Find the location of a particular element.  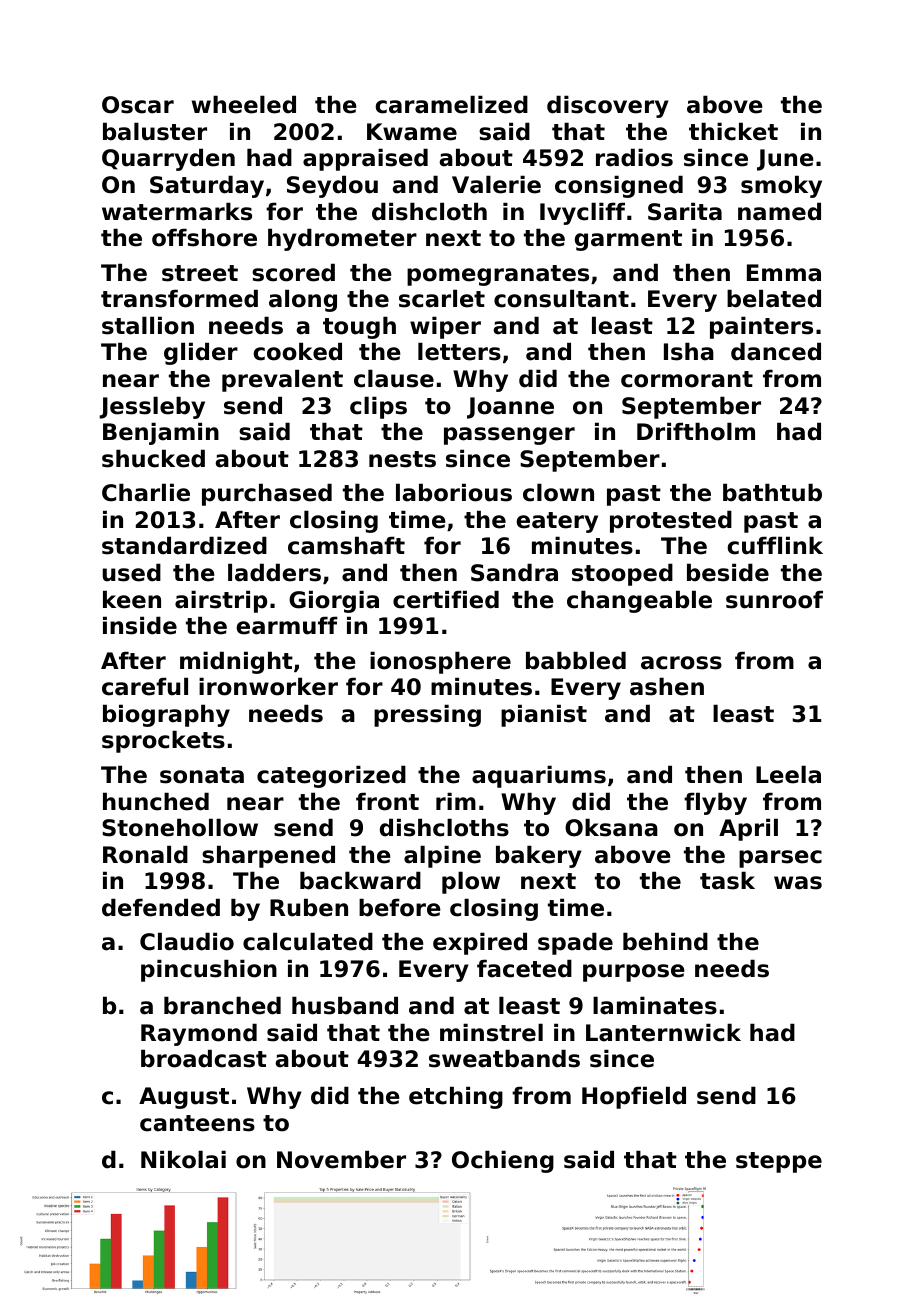

sonata is located at coordinates (202, 775).
